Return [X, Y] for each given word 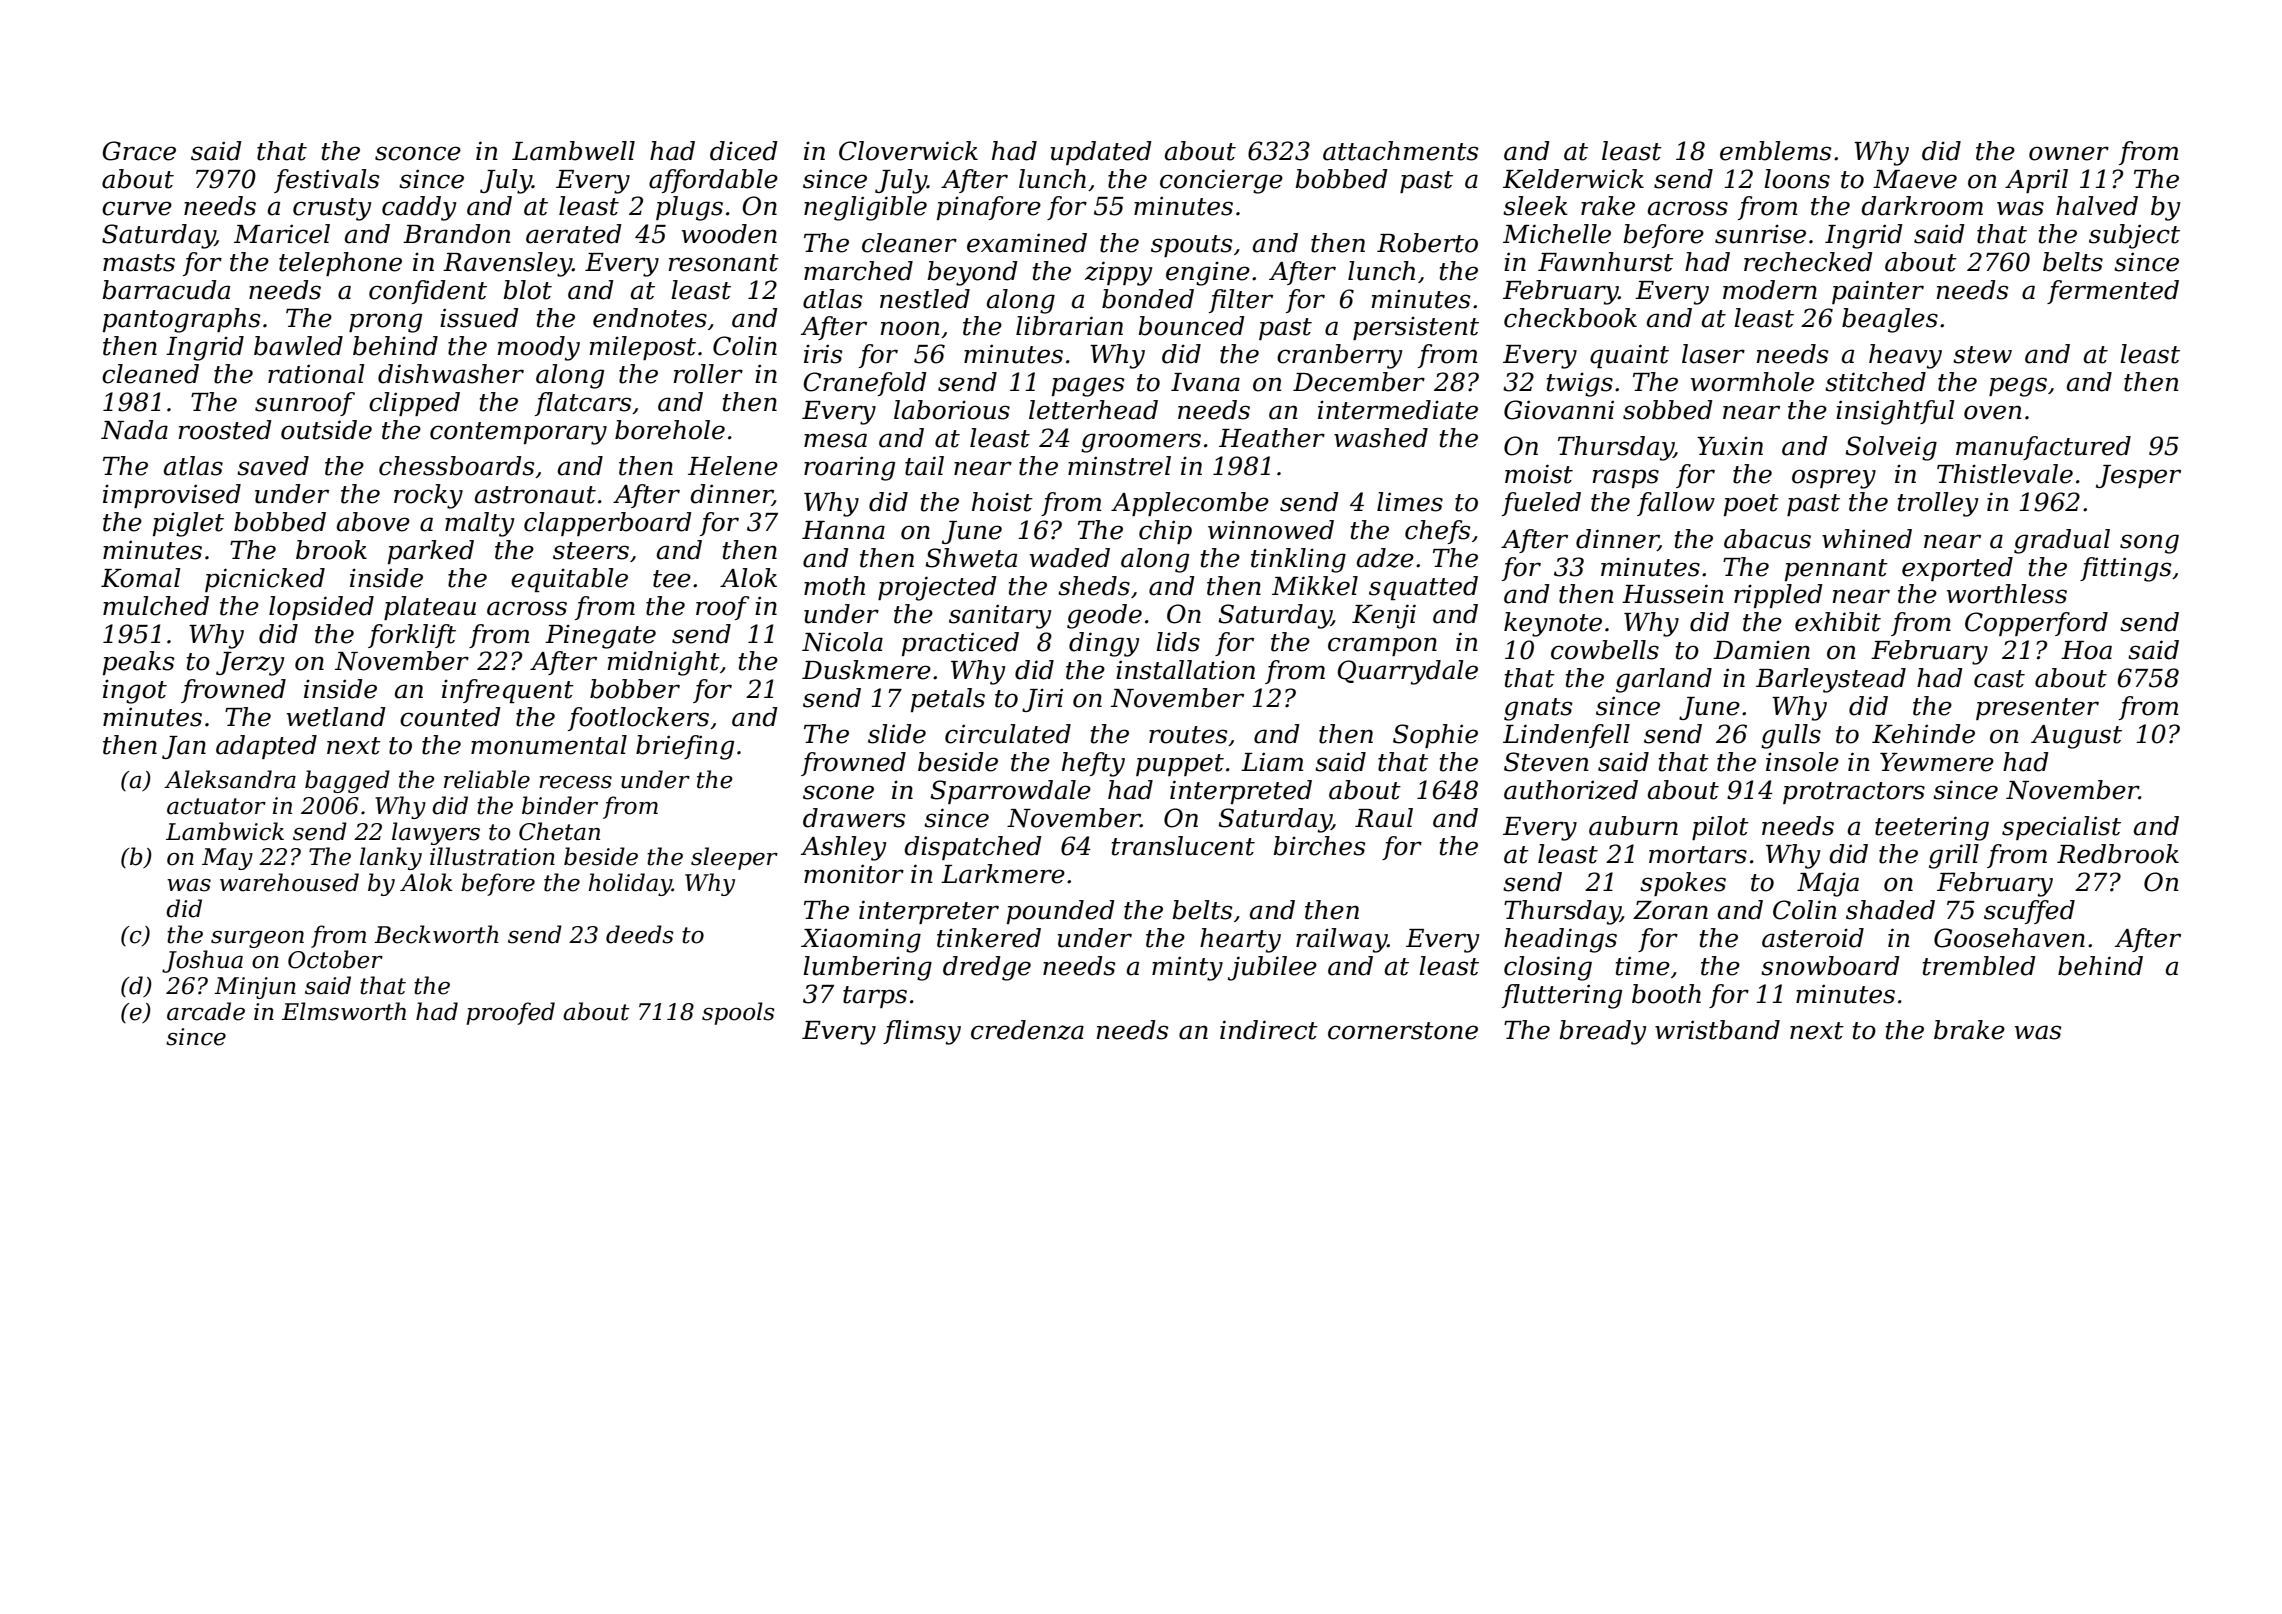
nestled [925, 299]
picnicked [265, 580]
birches [1319, 846]
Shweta [971, 558]
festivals [326, 181]
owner [2069, 153]
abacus [1767, 539]
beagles [1890, 320]
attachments [1400, 151]
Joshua [202, 961]
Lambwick [225, 831]
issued [479, 318]
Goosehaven [2009, 938]
